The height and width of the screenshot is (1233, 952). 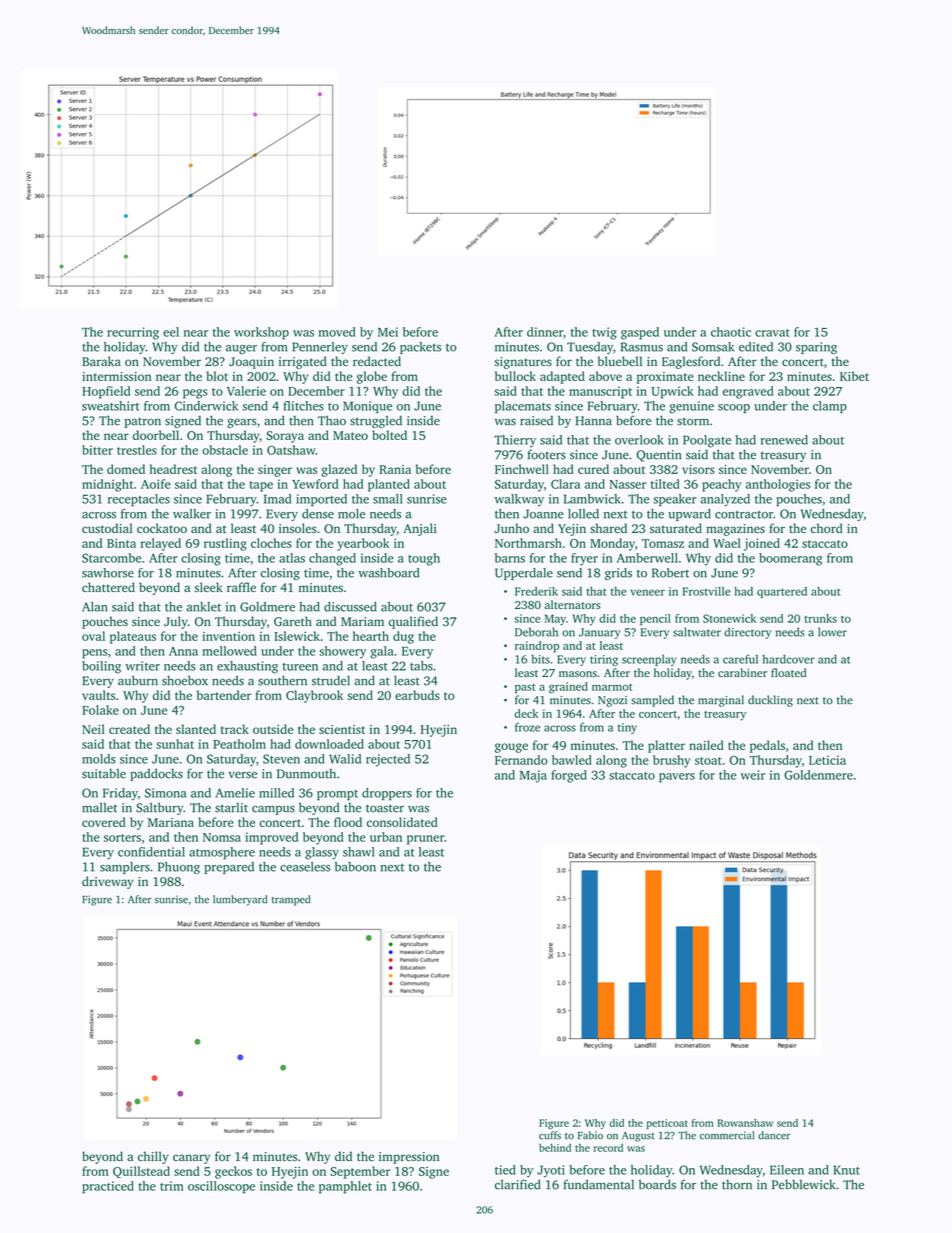 I want to click on petticoat, so click(x=667, y=1124).
